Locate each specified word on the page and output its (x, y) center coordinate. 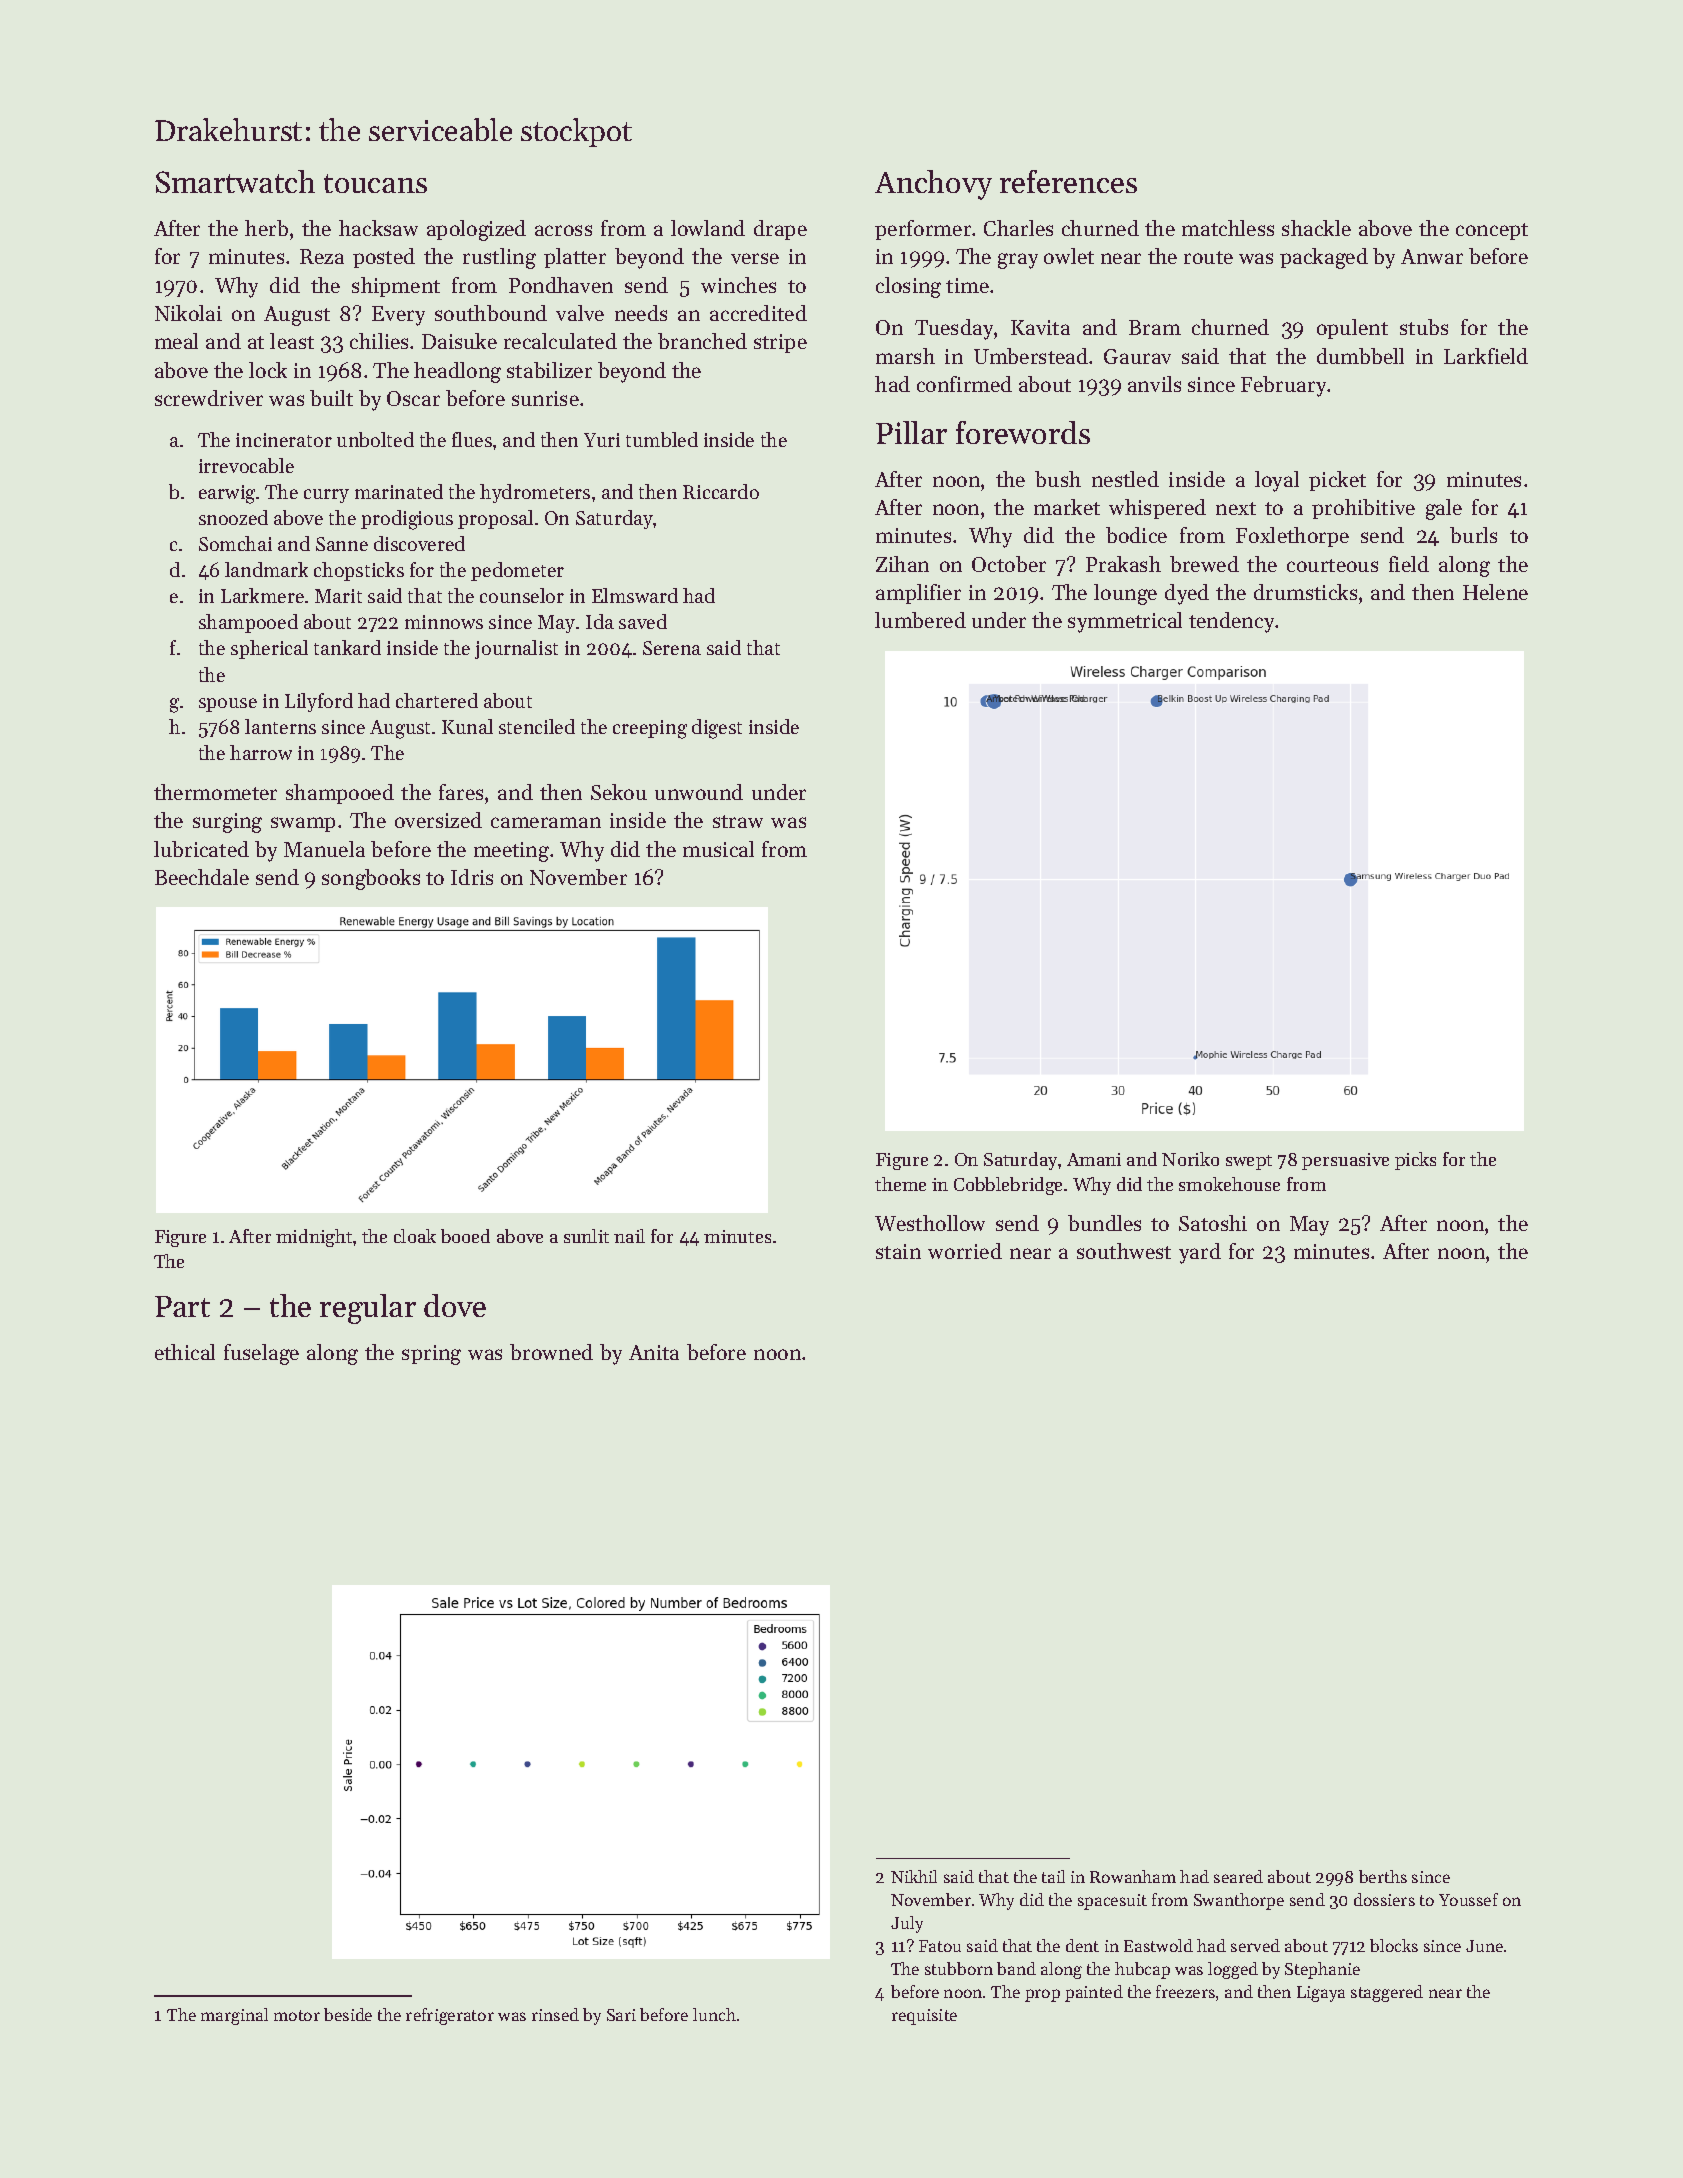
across (563, 230)
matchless (1228, 228)
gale (1444, 509)
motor (297, 2015)
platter (575, 258)
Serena (672, 648)
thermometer (215, 792)
